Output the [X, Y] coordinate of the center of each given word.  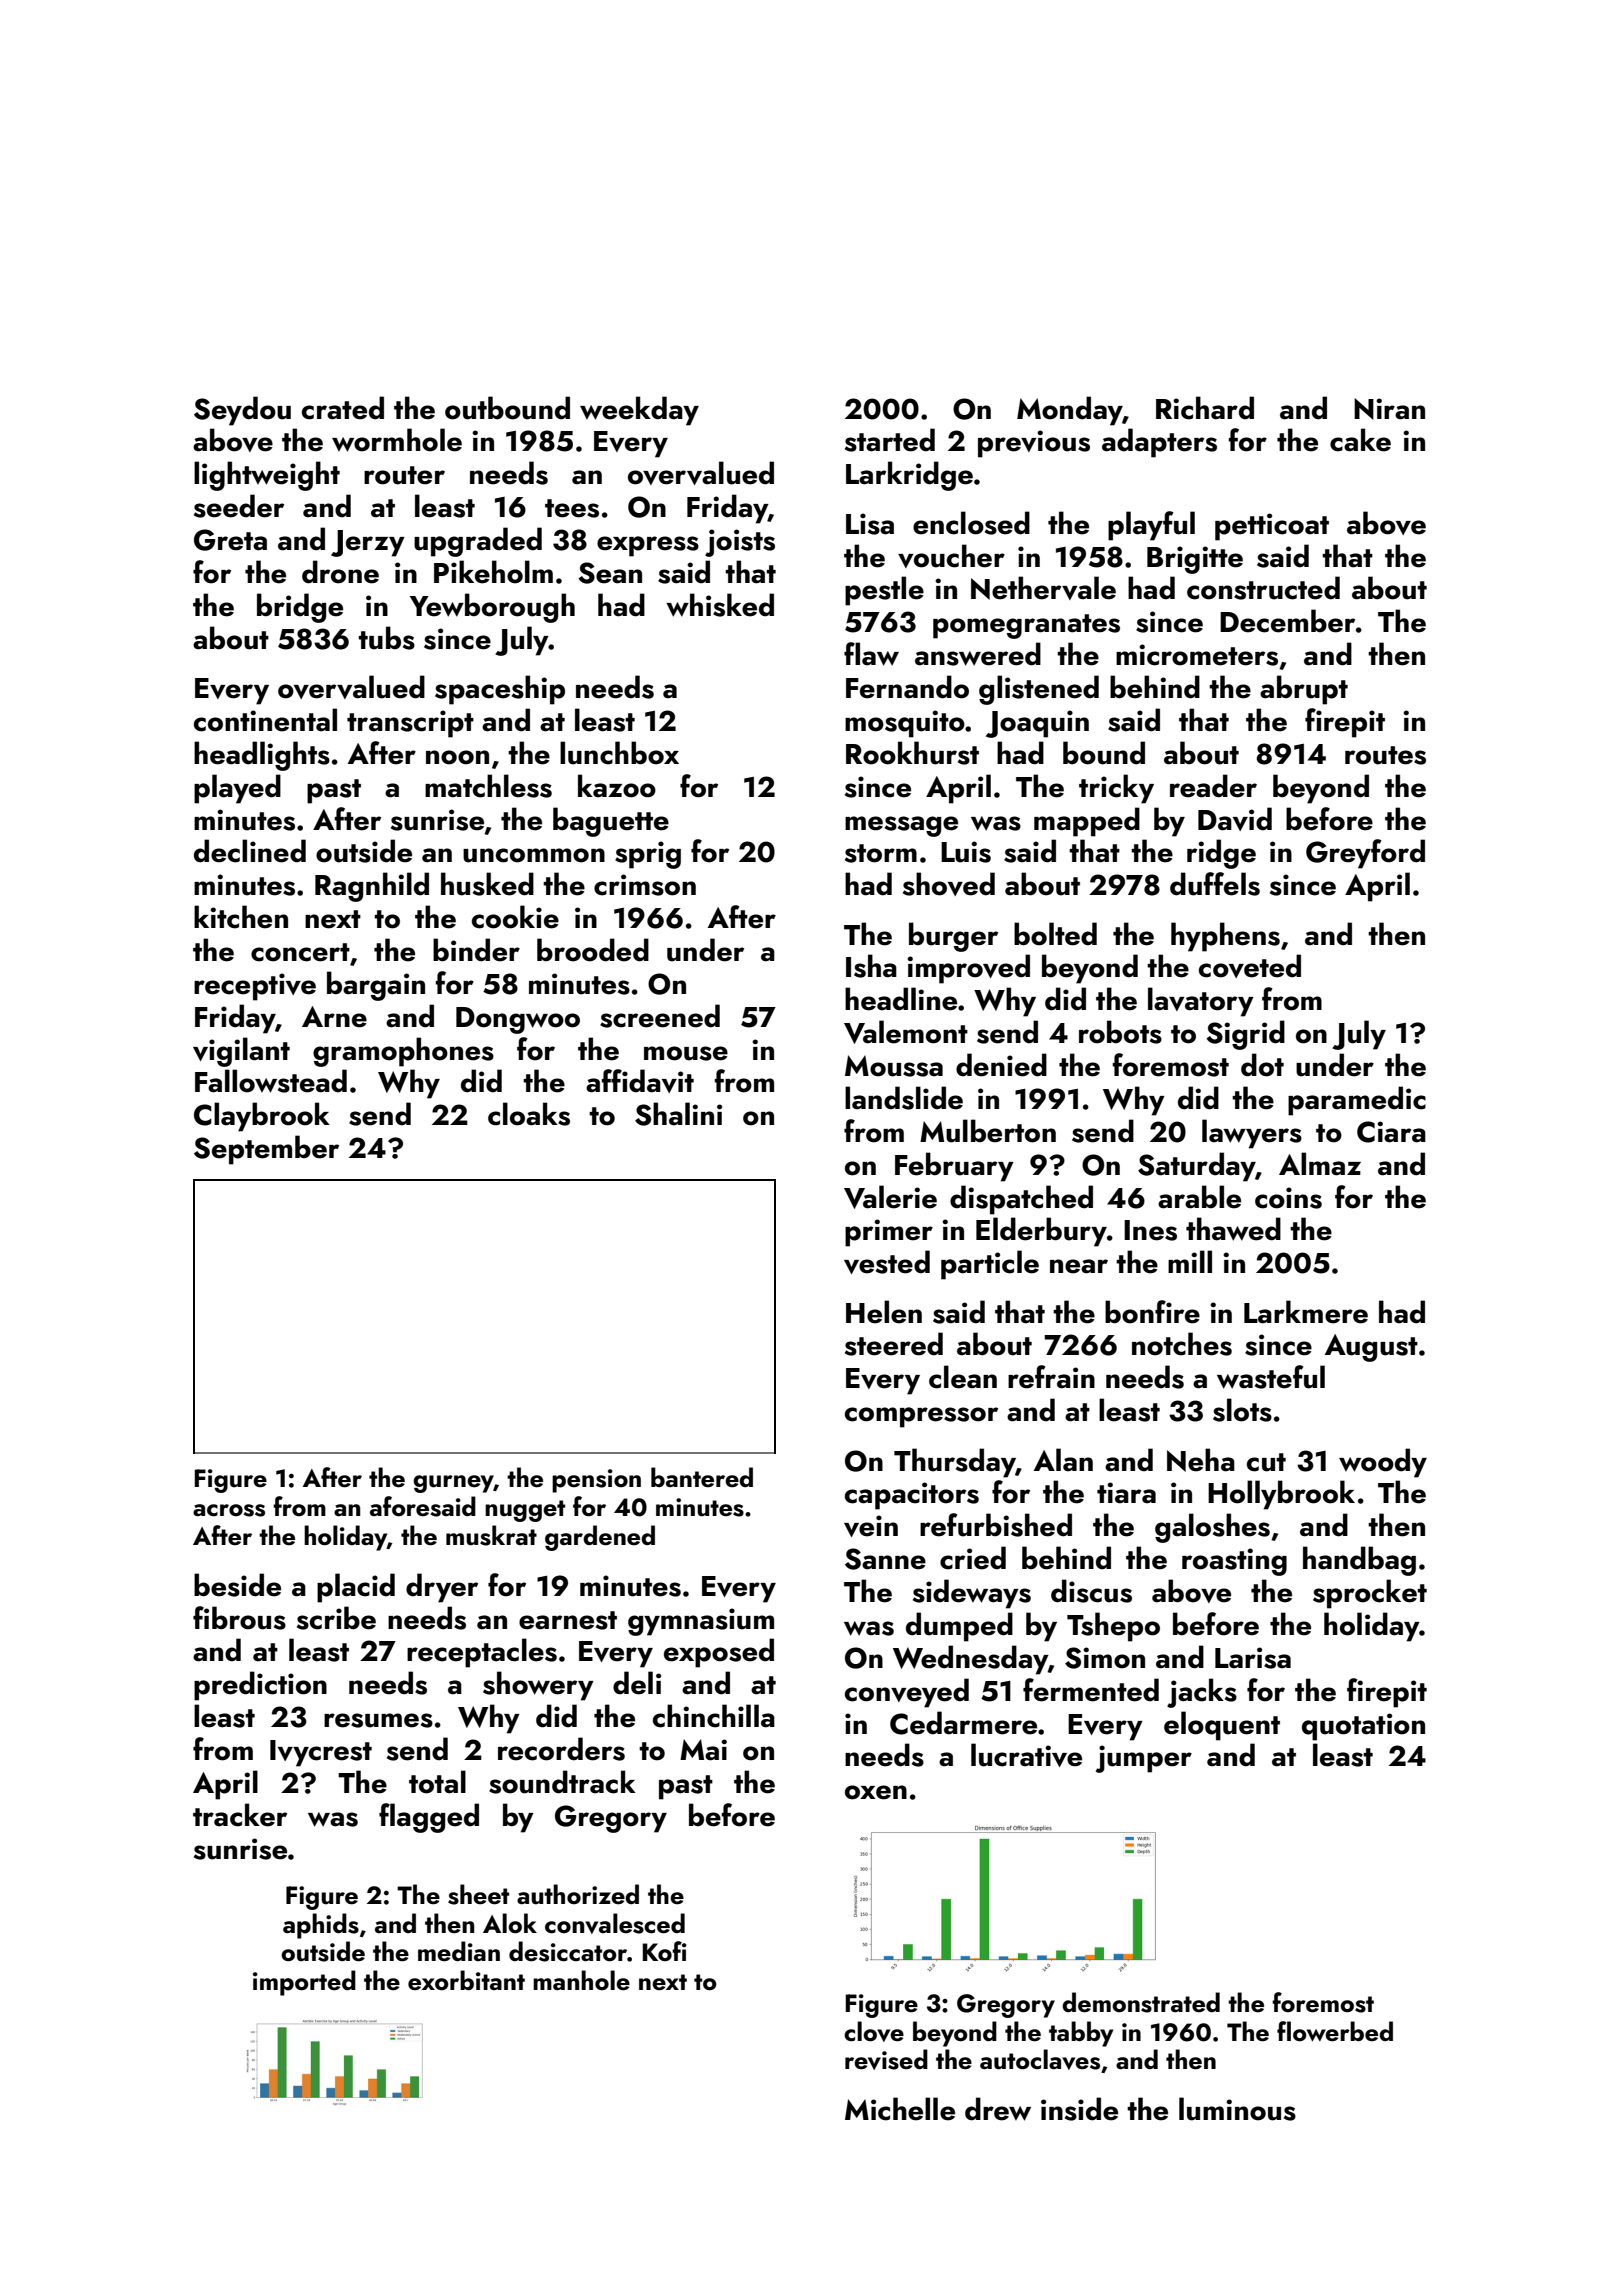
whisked [720, 605]
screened [660, 1016]
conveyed [907, 1693]
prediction [260, 1686]
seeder [239, 506]
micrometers [1197, 655]
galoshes [1212, 1528]
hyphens [1225, 937]
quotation [1363, 1727]
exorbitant [466, 1980]
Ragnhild [372, 887]
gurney [453, 1484]
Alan [1063, 1460]
